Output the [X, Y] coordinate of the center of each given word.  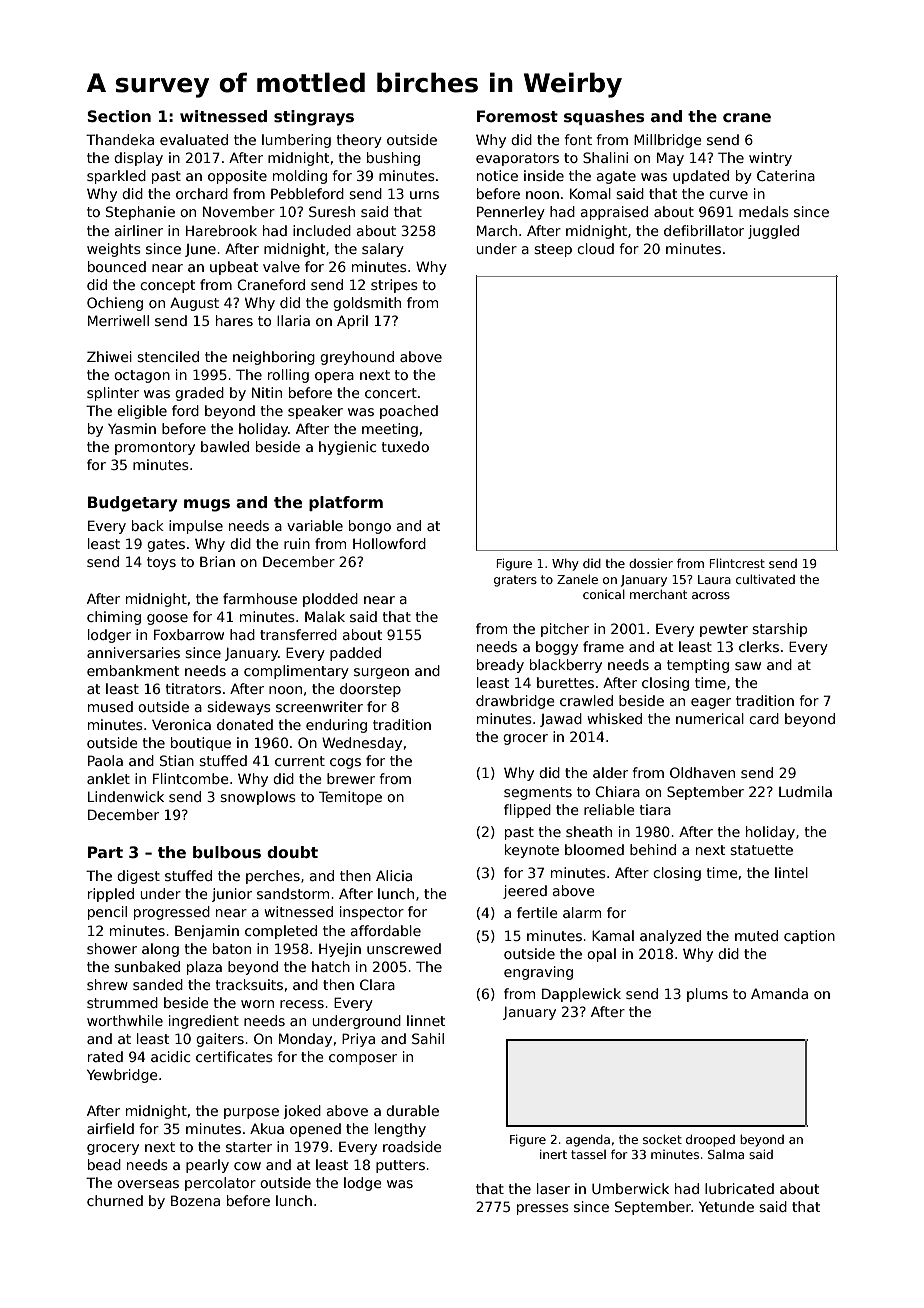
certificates [234, 1056]
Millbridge [668, 141]
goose [167, 619]
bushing [393, 159]
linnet [426, 1020]
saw [748, 666]
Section [119, 116]
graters [515, 581]
